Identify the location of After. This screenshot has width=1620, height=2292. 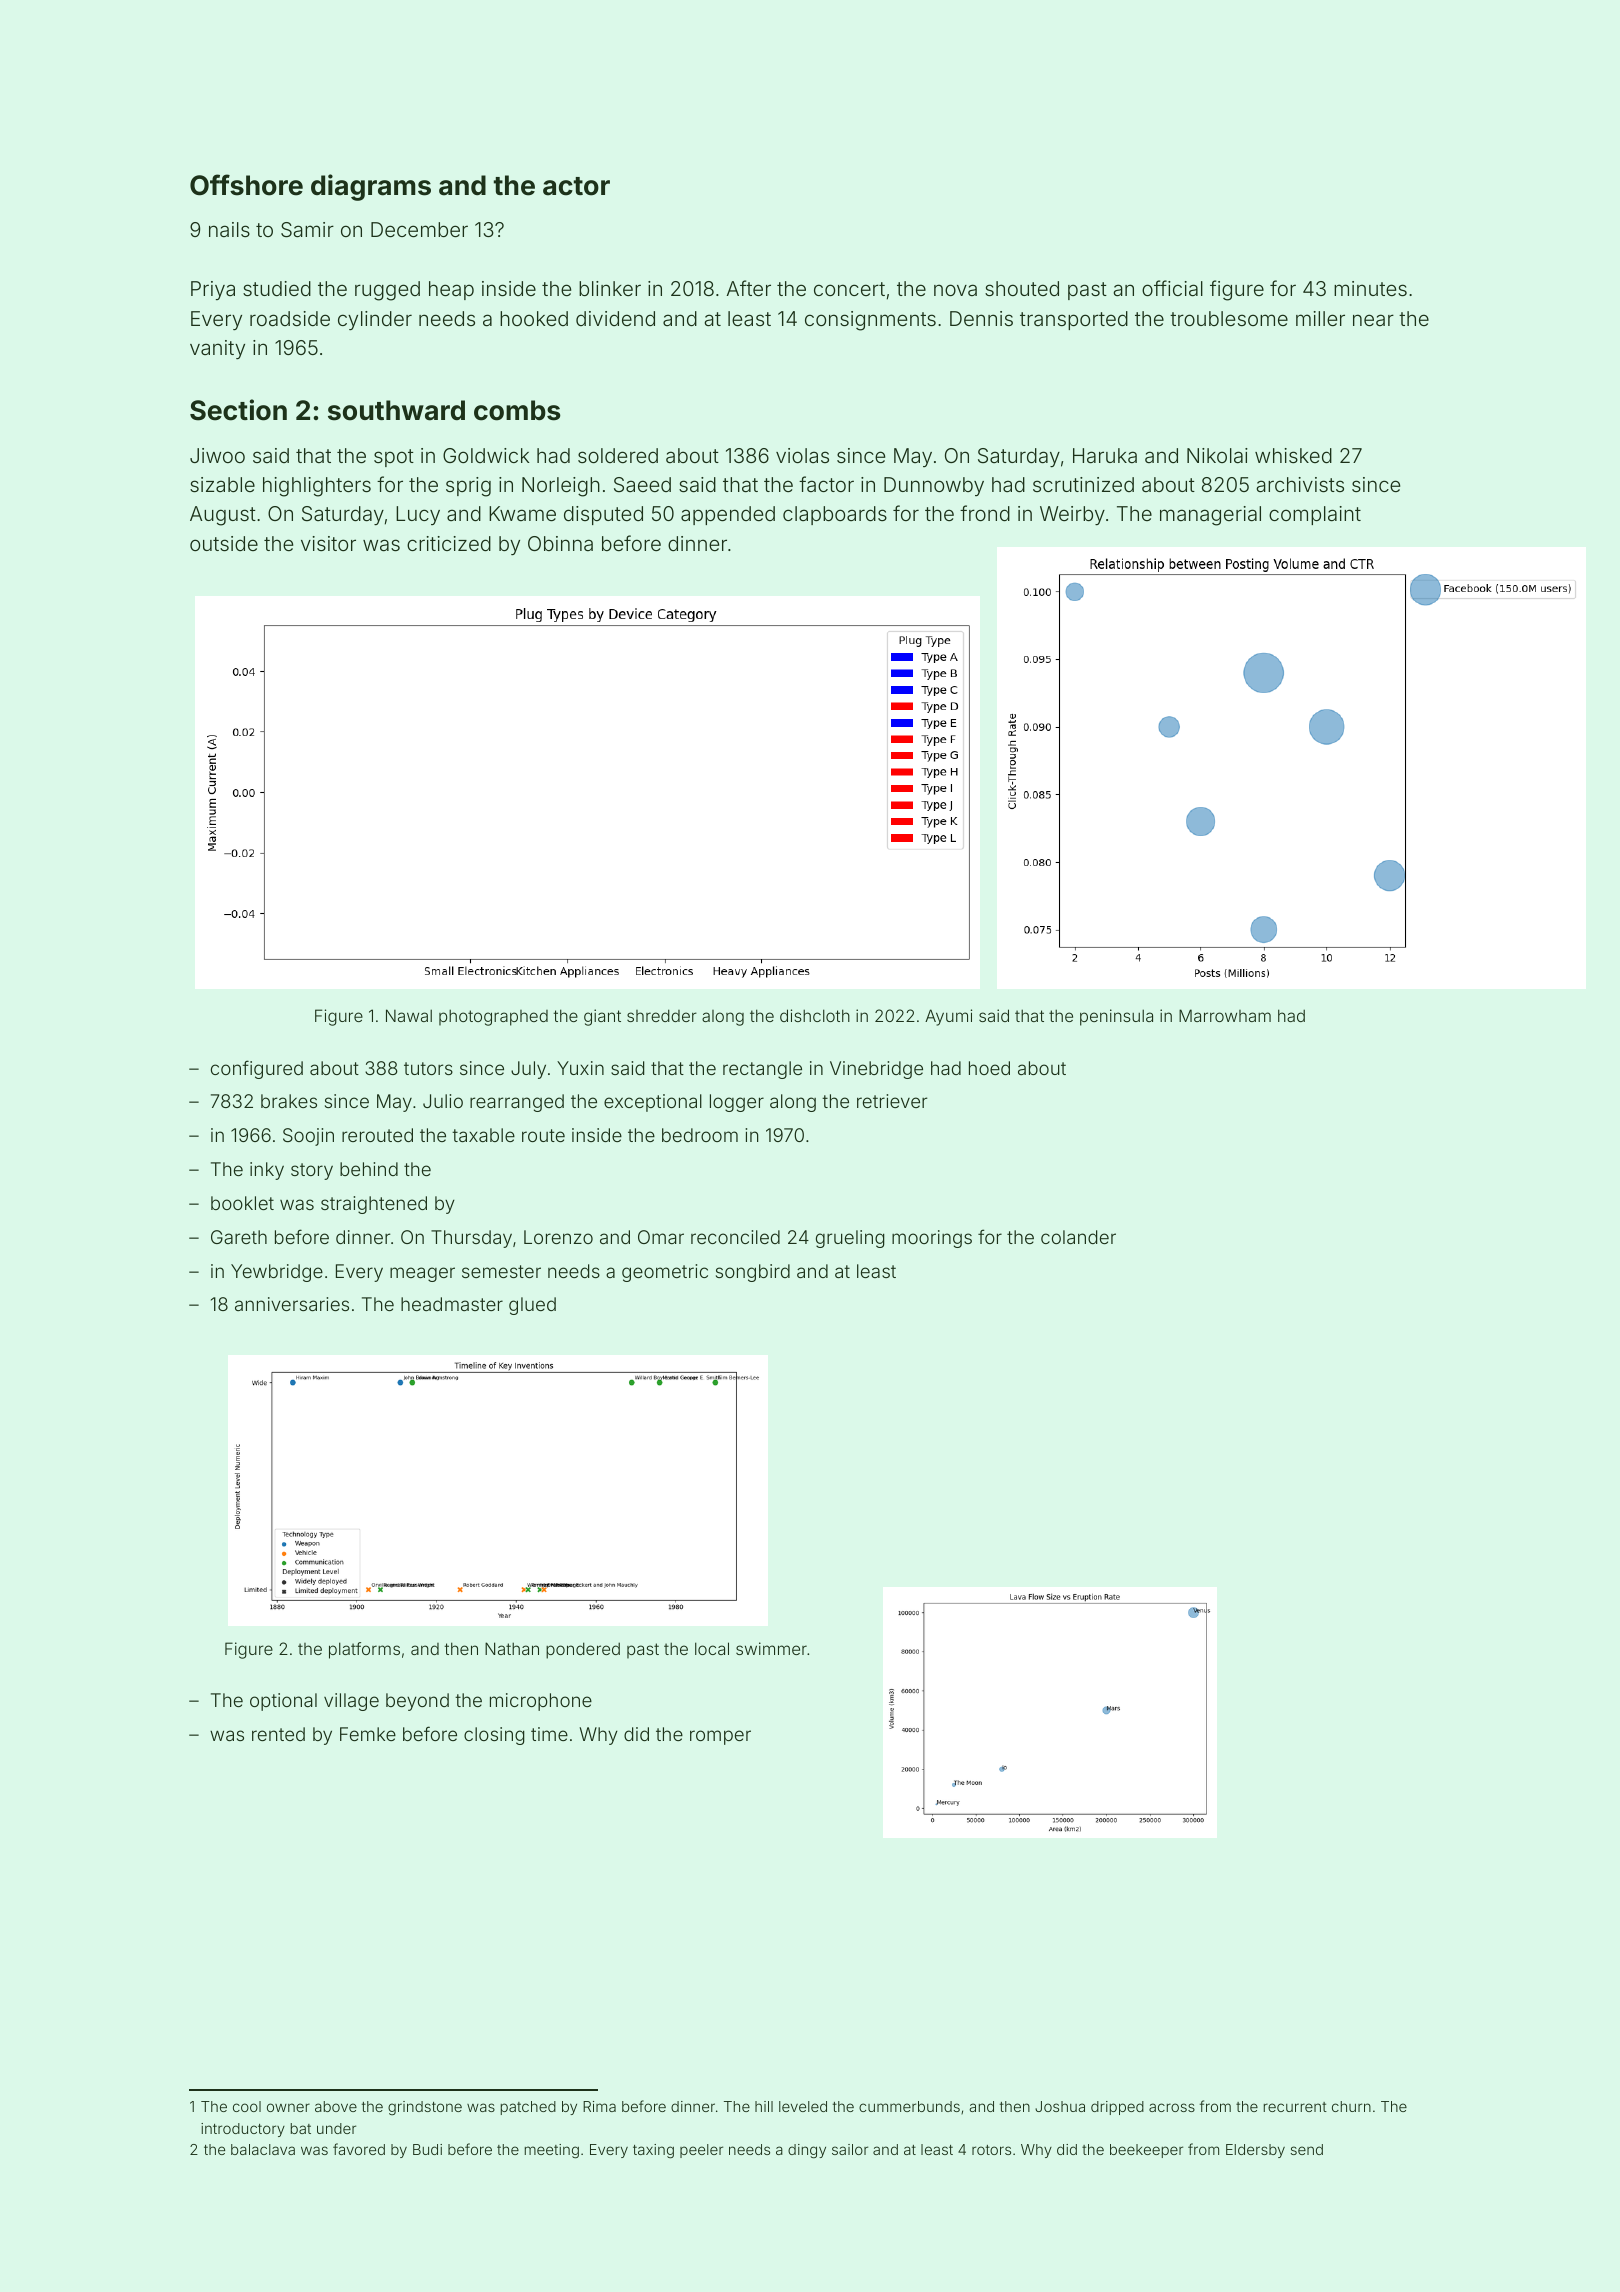
(749, 288).
